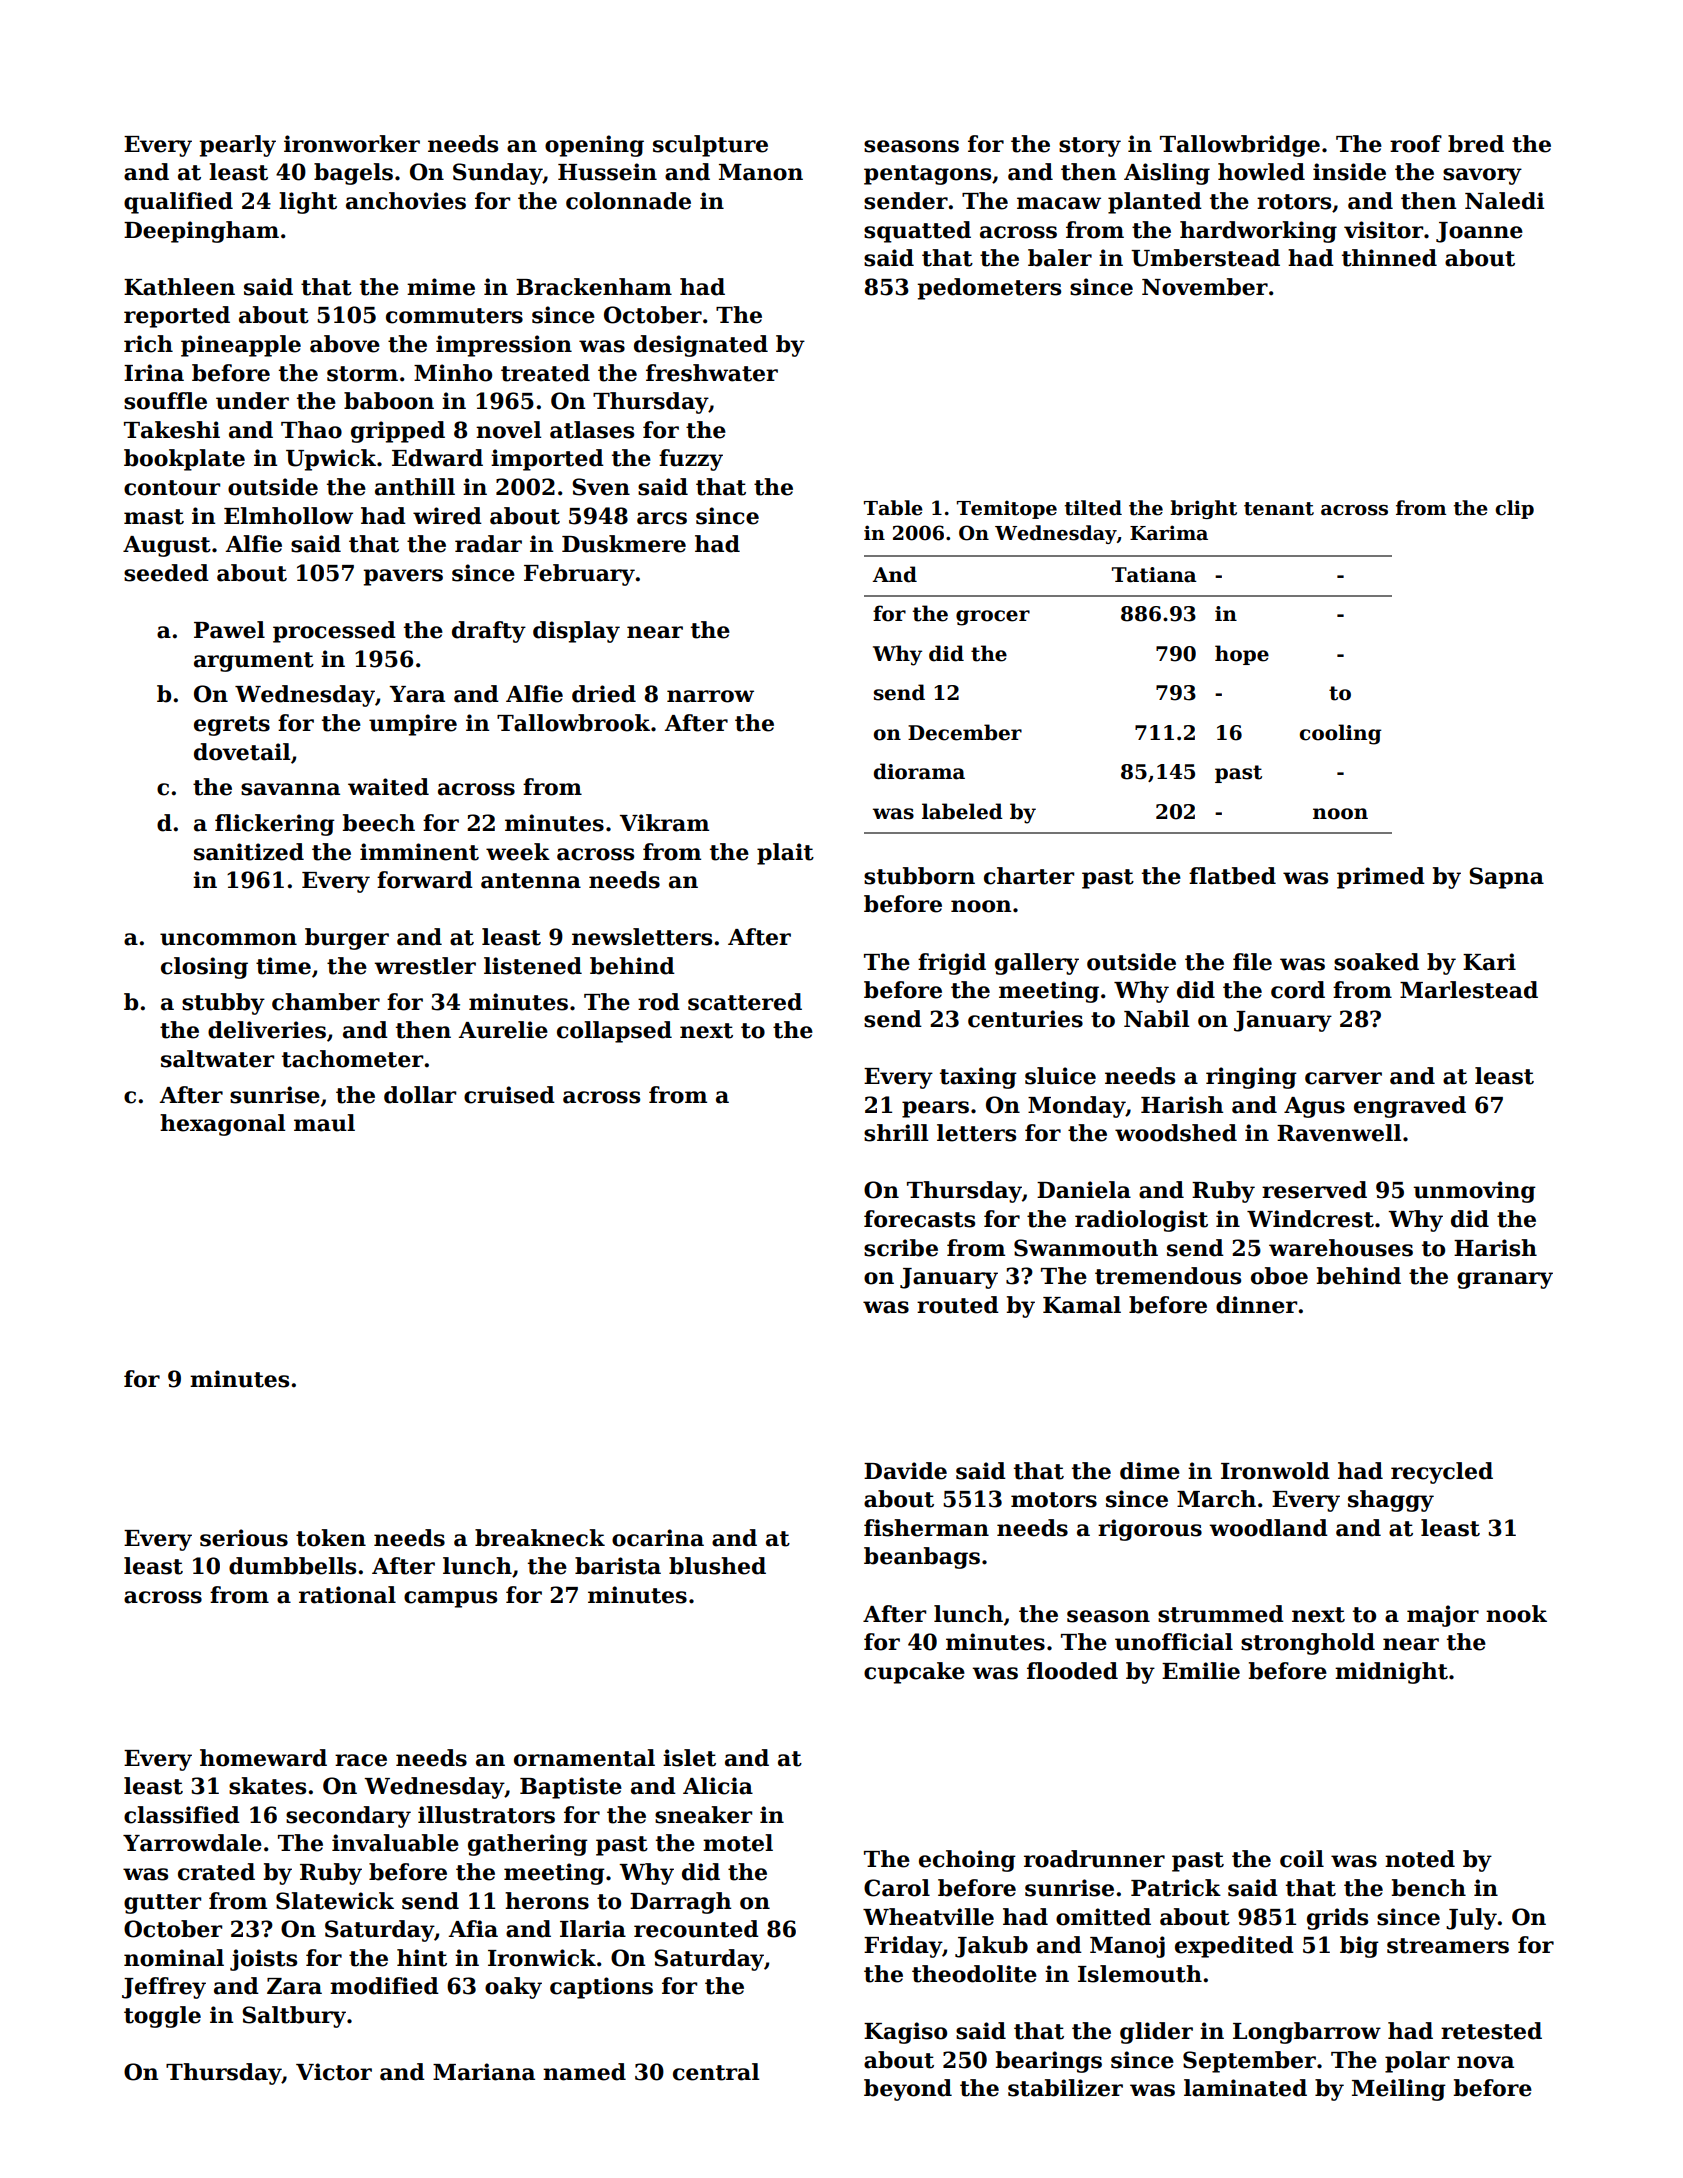 This page has height=2178, width=1683. Describe the element at coordinates (680, 1903) in the page. I see `Darragh` at that location.
